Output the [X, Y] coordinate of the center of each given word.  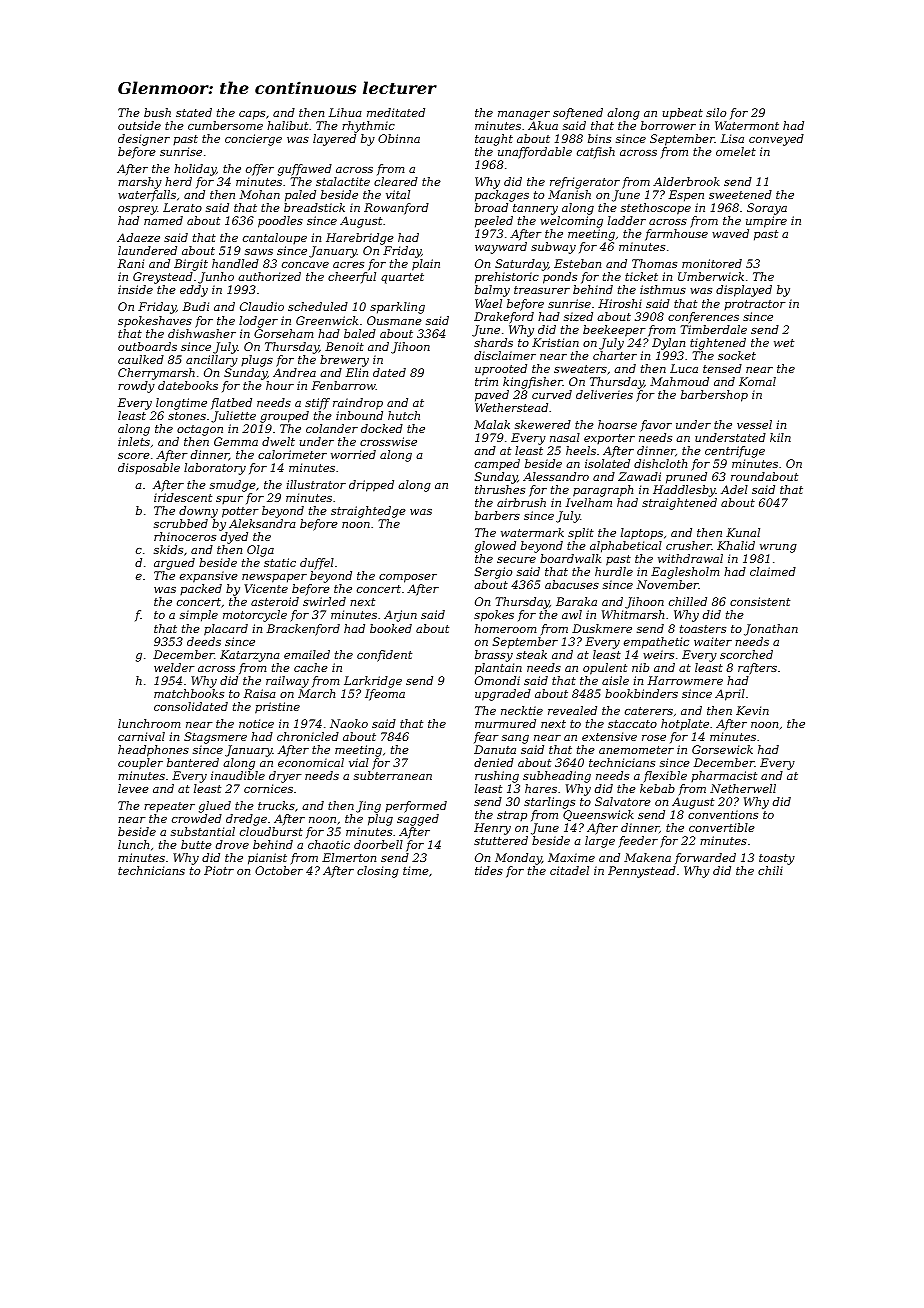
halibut [287, 125]
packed [201, 589]
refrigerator [585, 183]
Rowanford [396, 209]
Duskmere [602, 628]
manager [524, 115]
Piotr [219, 870]
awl [572, 614]
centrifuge [735, 452]
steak [531, 654]
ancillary [212, 361]
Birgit [191, 265]
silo [716, 112]
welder [174, 667]
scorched [746, 654]
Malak [492, 424]
